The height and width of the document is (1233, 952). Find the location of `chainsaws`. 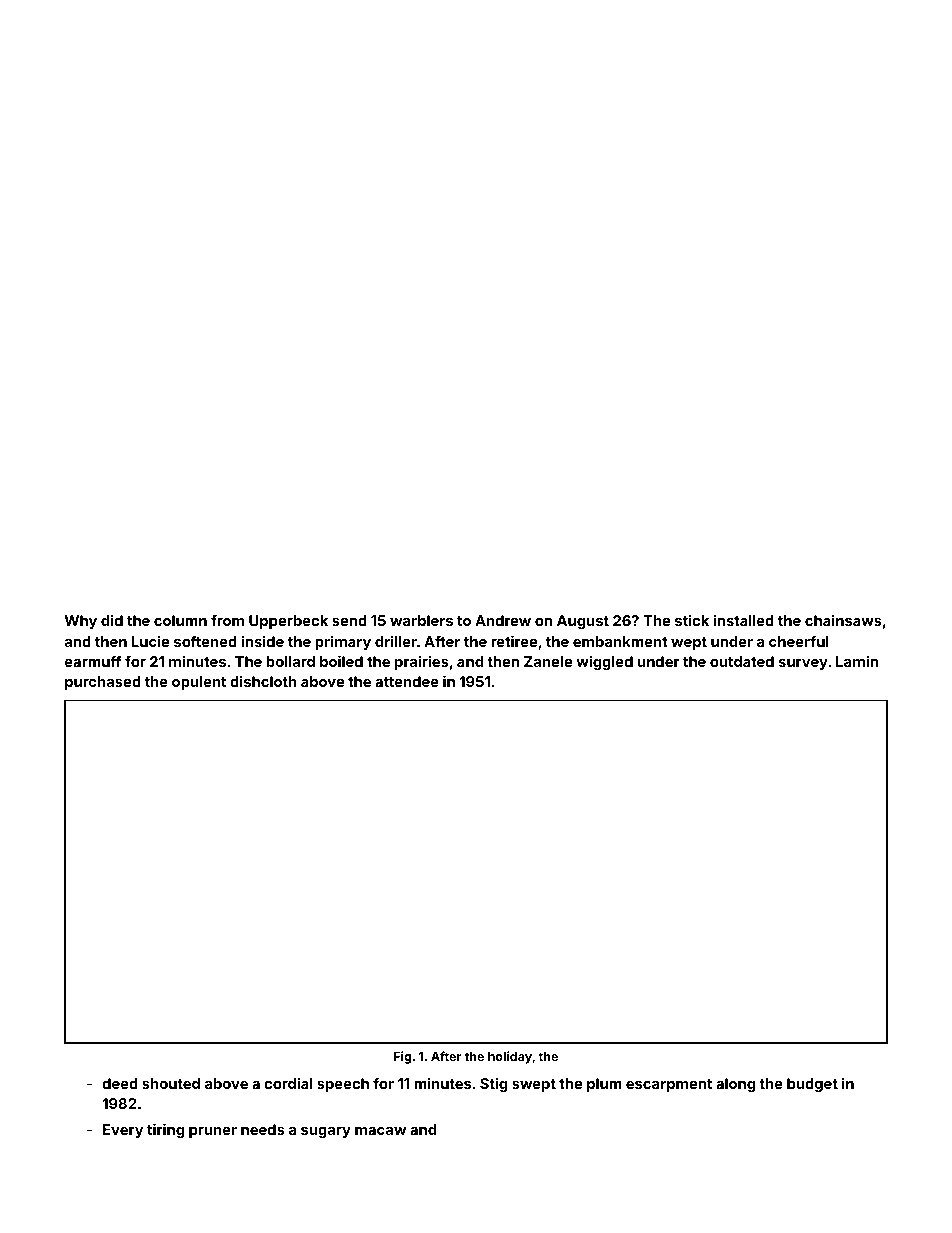

chainsaws is located at coordinates (843, 620).
